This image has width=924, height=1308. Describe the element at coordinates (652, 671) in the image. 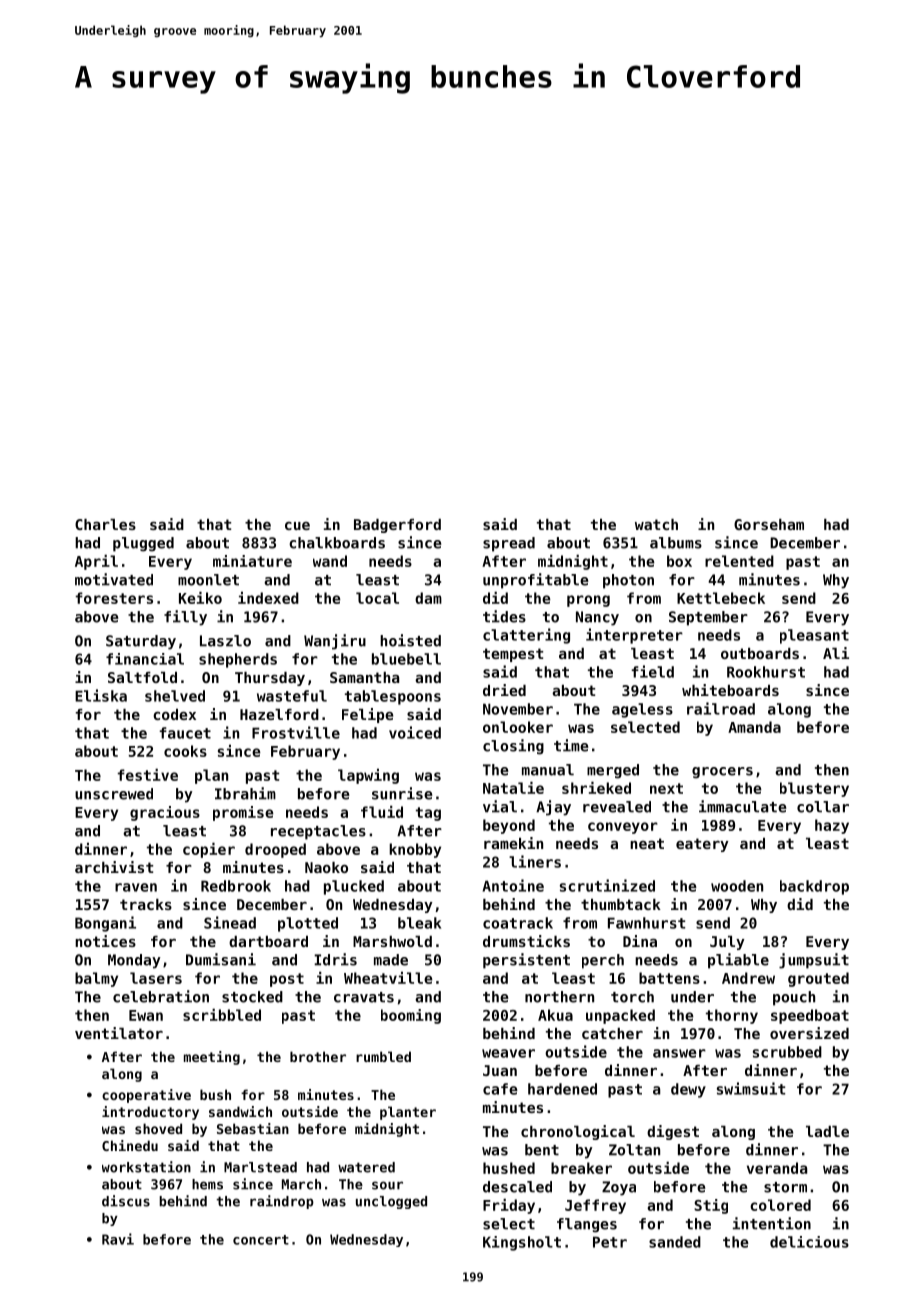

I see `field` at that location.
